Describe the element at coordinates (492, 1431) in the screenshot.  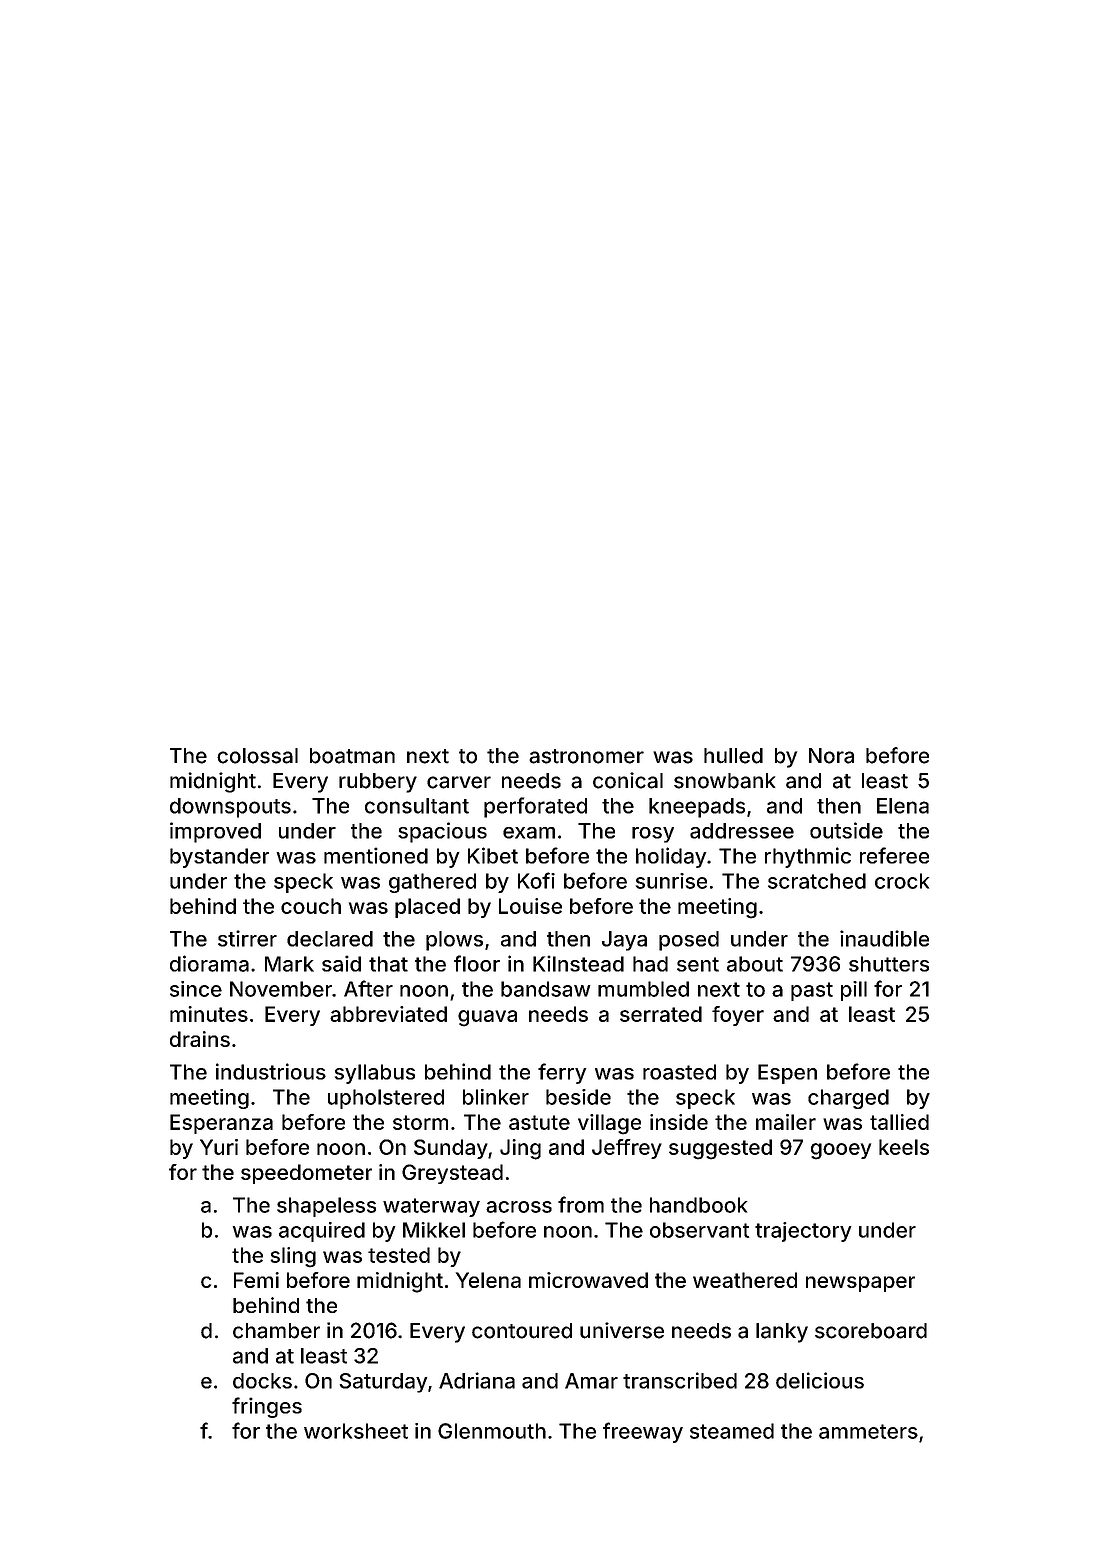
I see `Glenmouth` at that location.
